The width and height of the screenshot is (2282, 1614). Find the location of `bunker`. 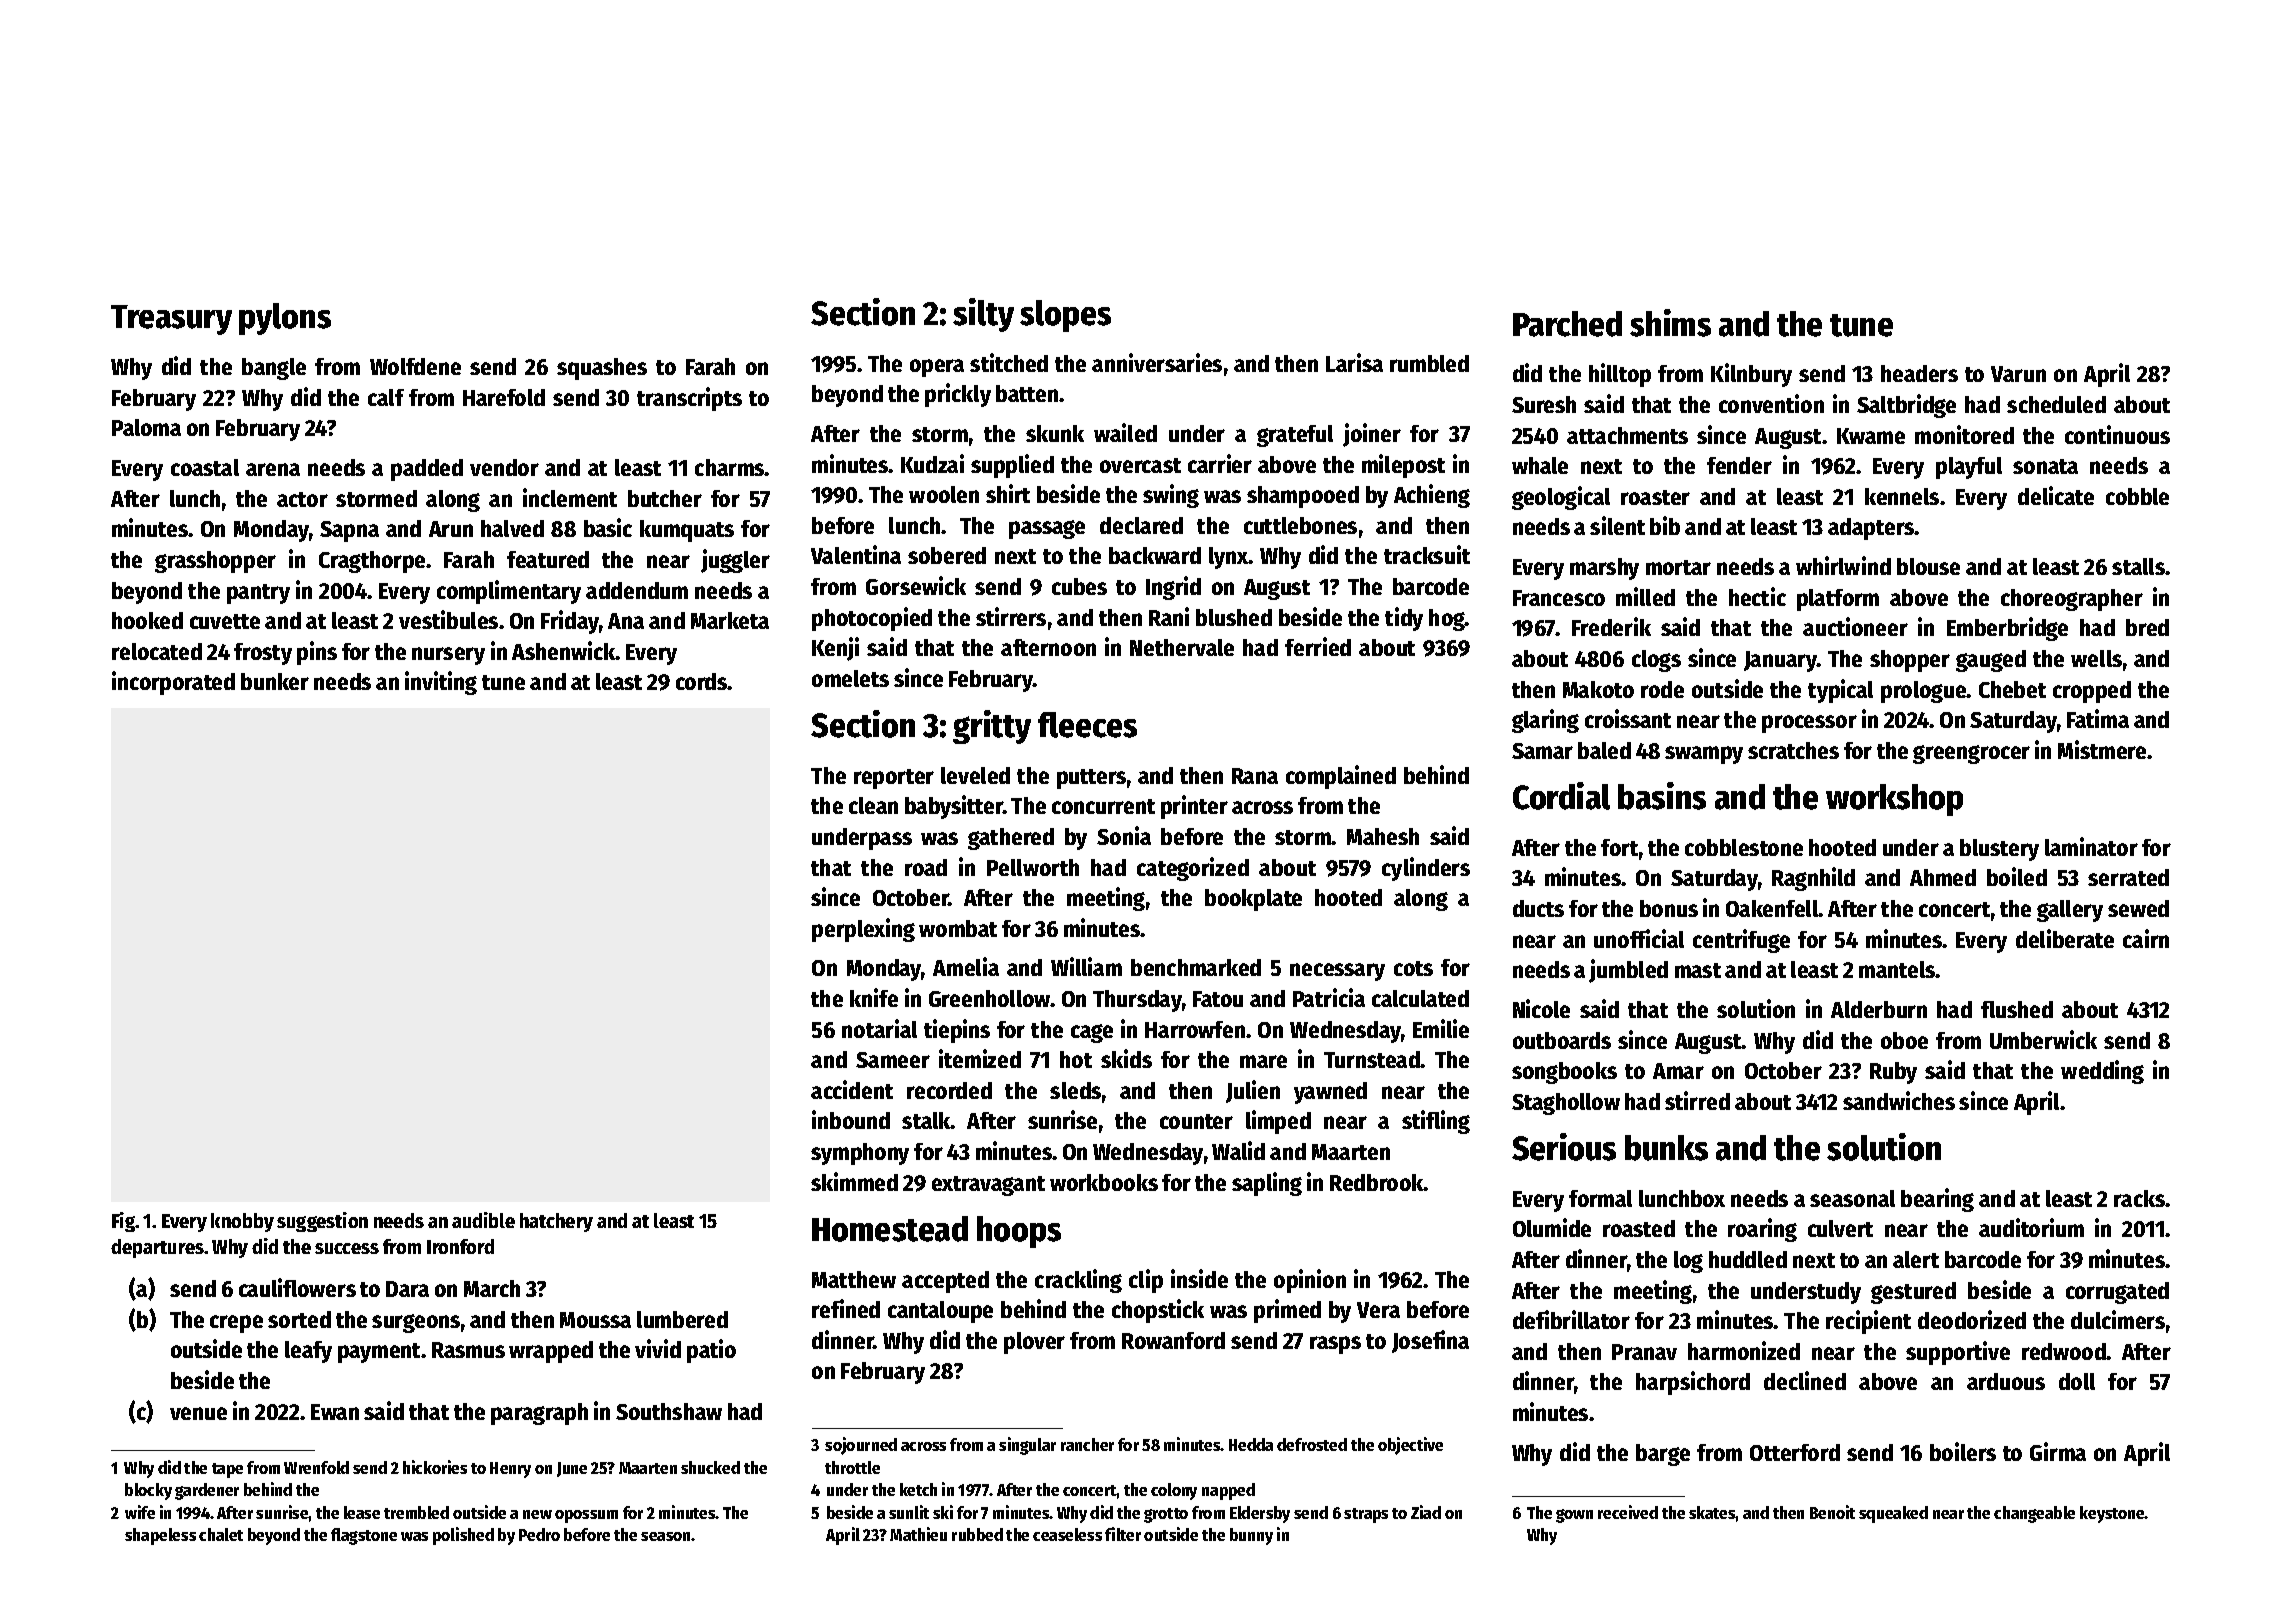

bunker is located at coordinates (275, 681).
